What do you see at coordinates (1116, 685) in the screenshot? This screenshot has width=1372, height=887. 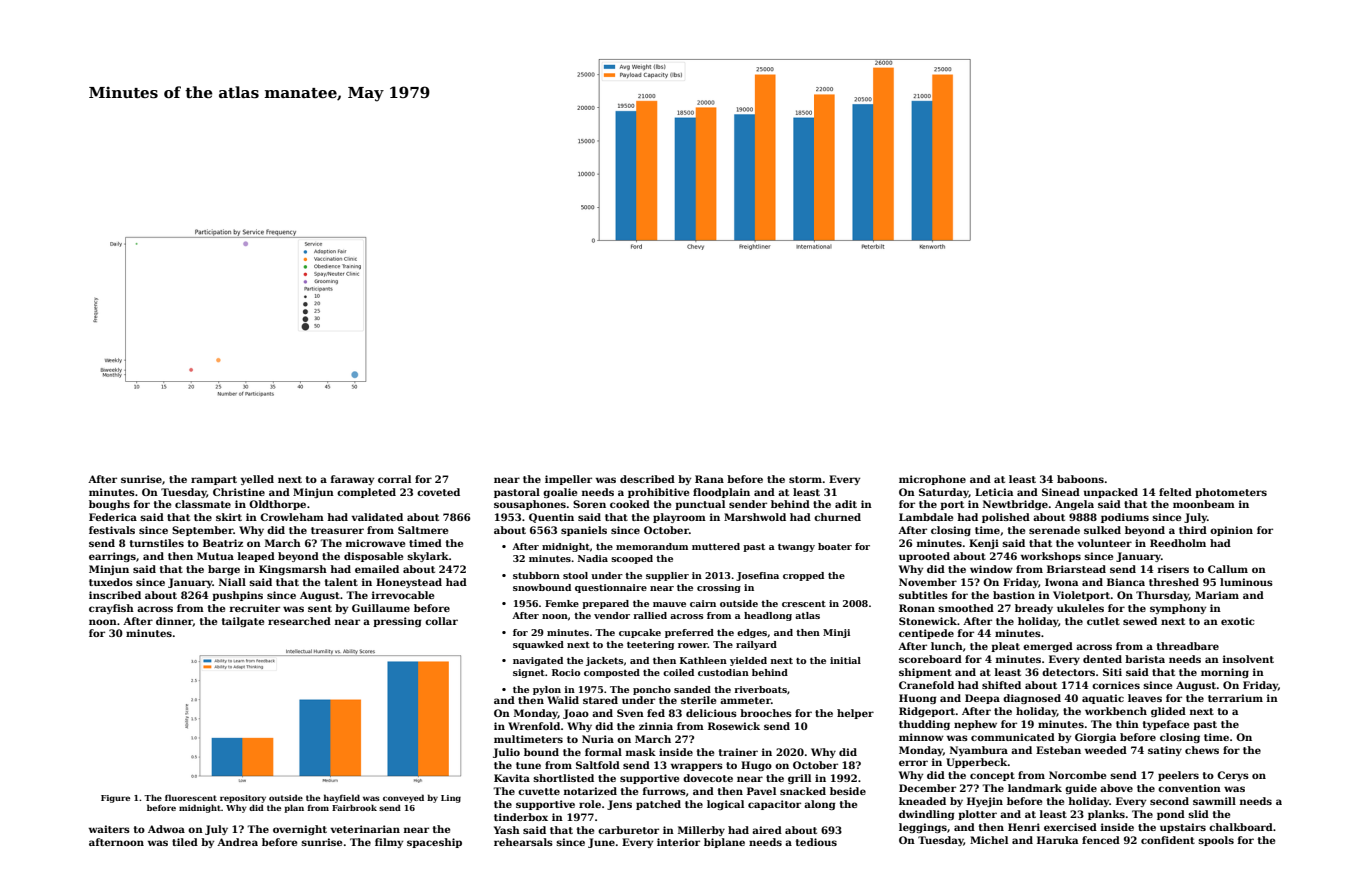 I see `cornices` at bounding box center [1116, 685].
